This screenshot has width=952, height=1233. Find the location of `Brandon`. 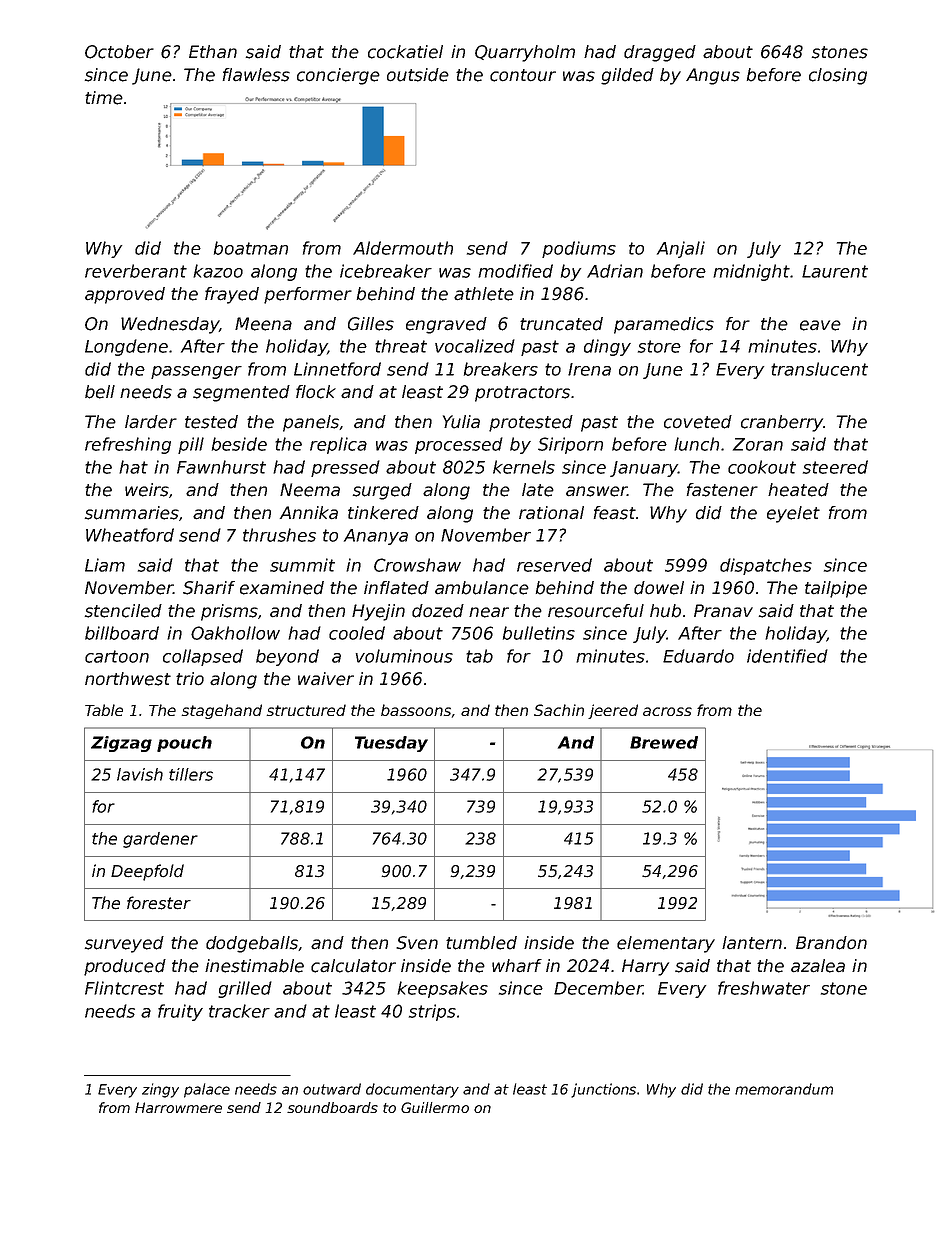

Brandon is located at coordinates (831, 943).
